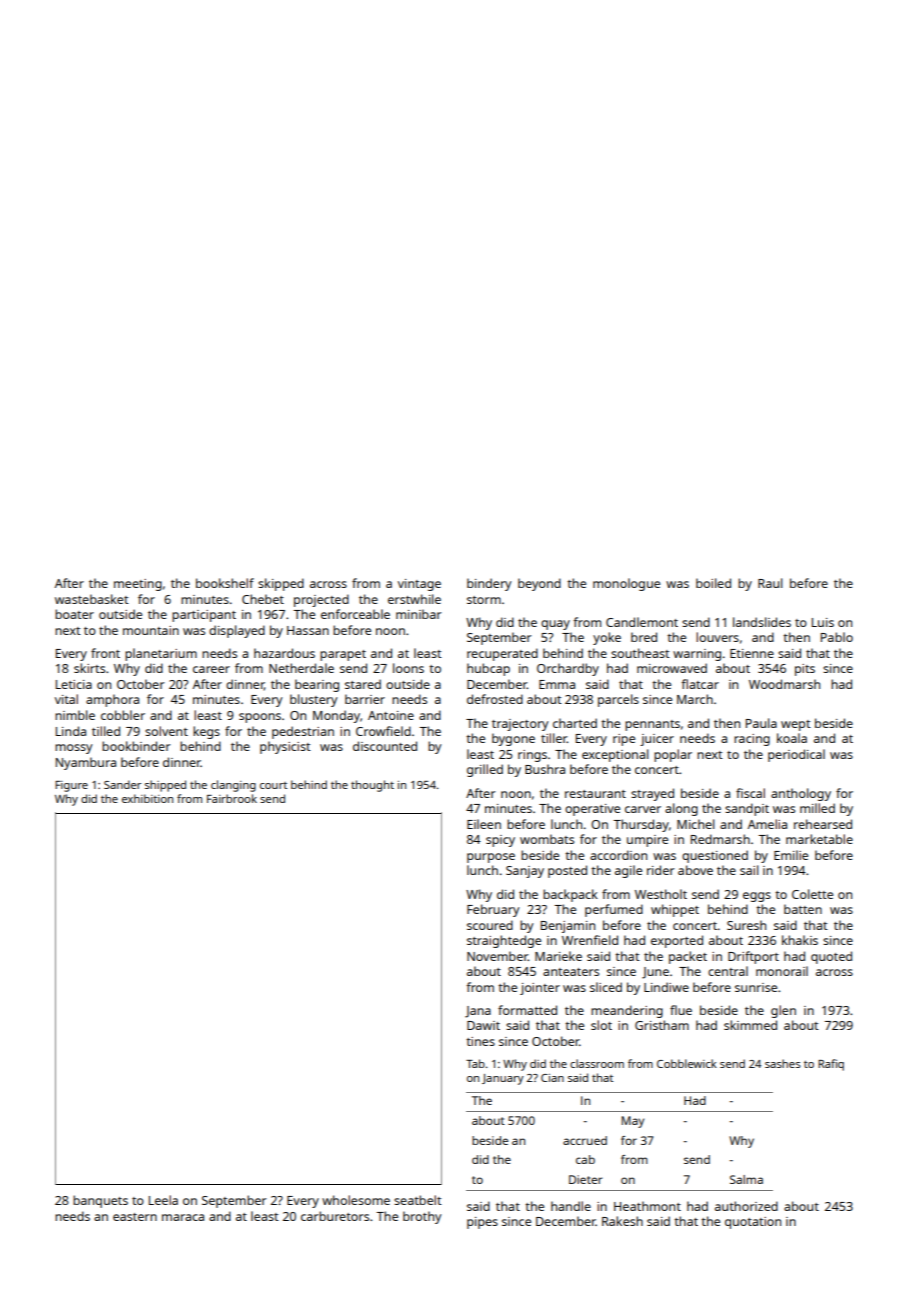  I want to click on tines, so click(480, 1041).
